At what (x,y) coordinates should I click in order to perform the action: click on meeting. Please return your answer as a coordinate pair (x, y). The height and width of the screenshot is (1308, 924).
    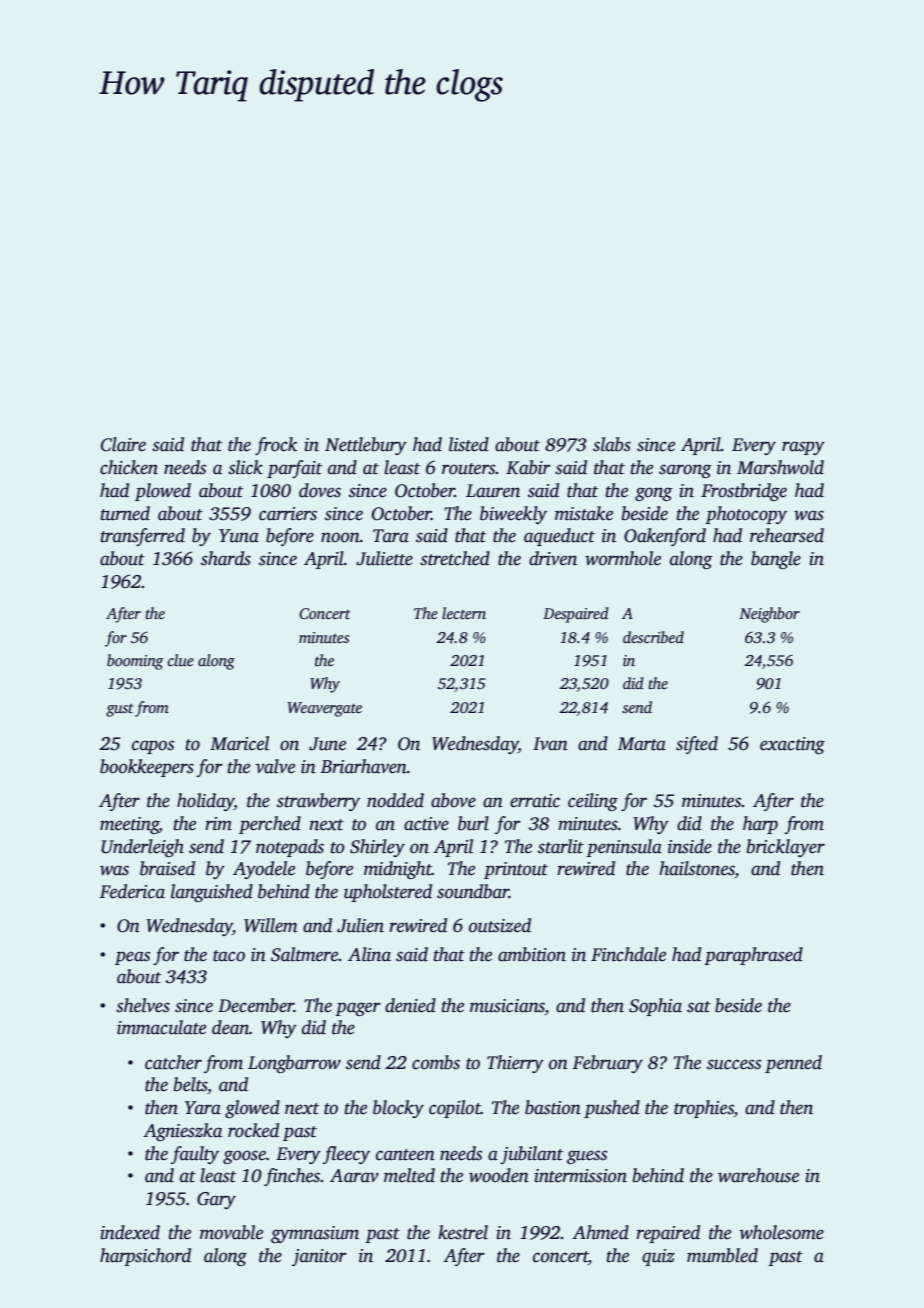
    Looking at the image, I should click on (129, 825).
